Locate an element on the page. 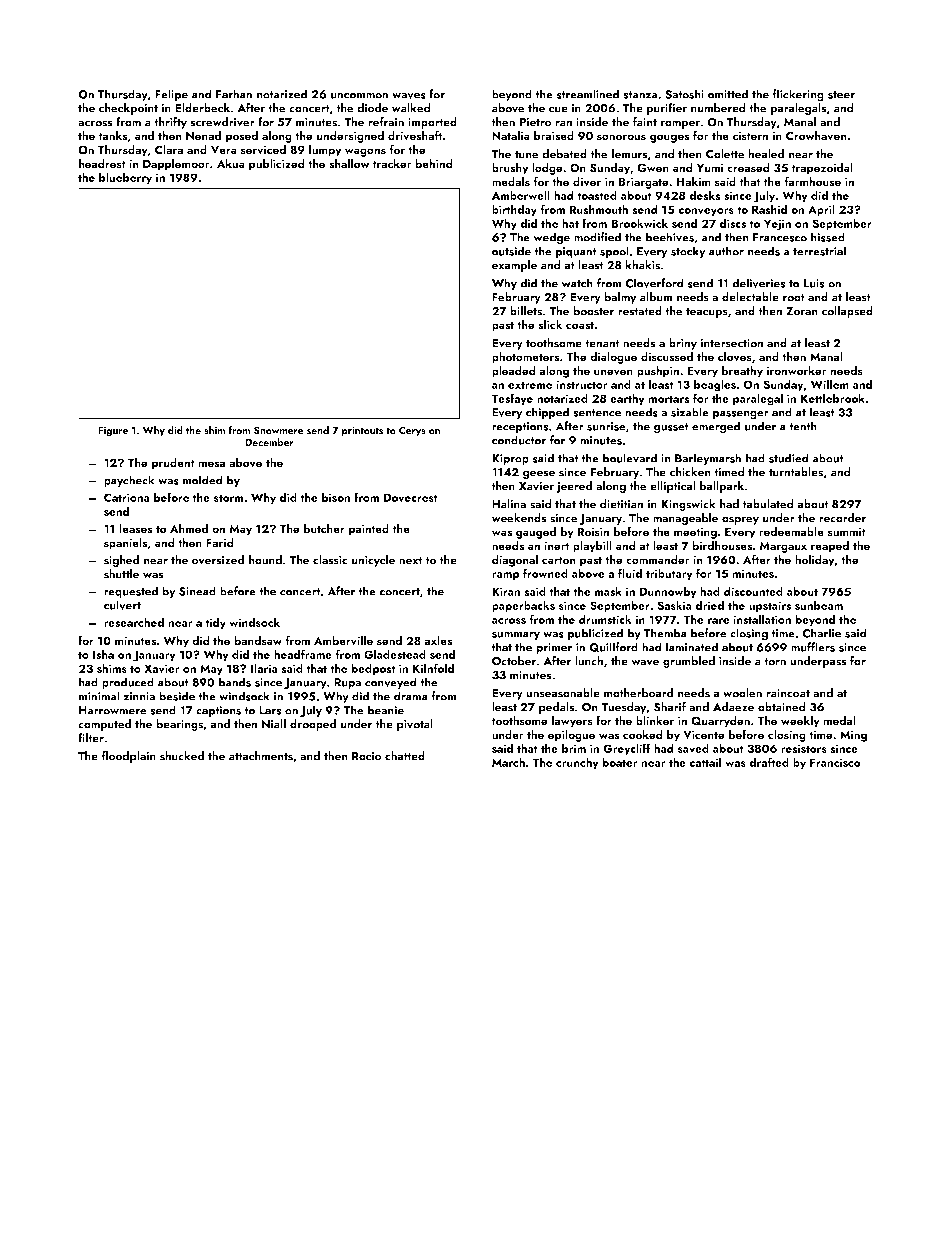 The image size is (952, 1233). Figure is located at coordinates (113, 432).
